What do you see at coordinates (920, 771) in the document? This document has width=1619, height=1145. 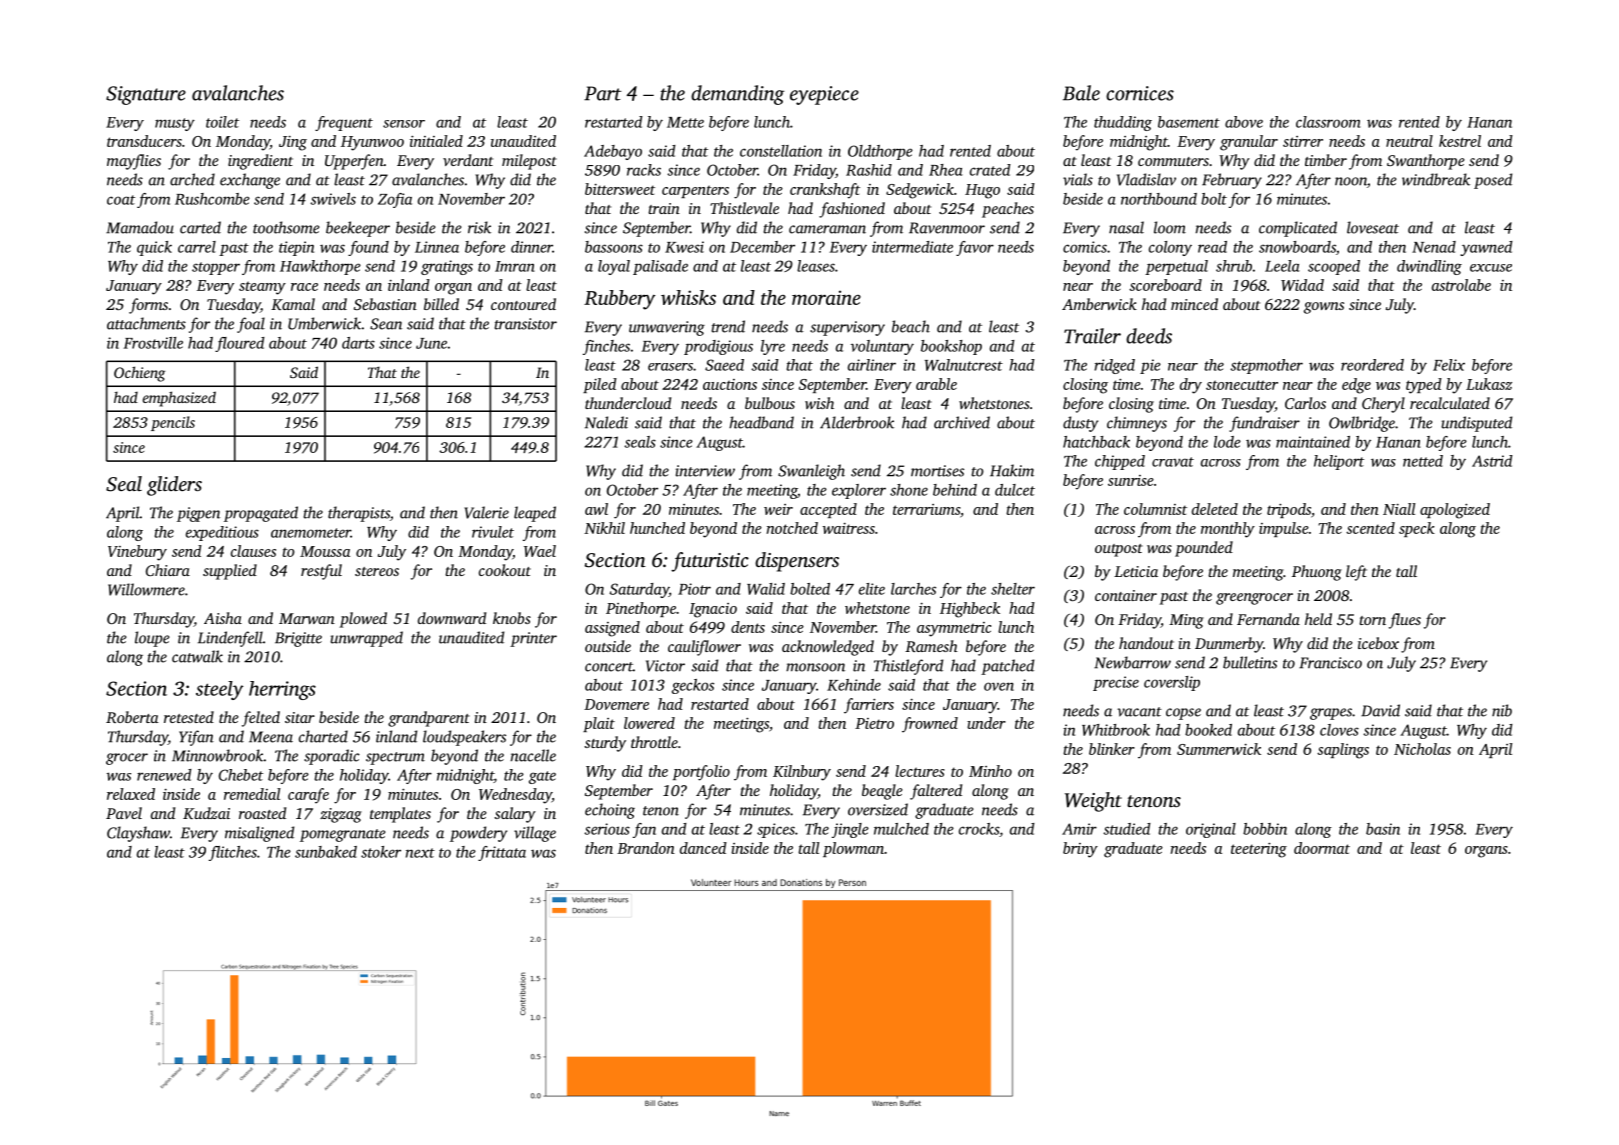 I see `lectures` at bounding box center [920, 771].
